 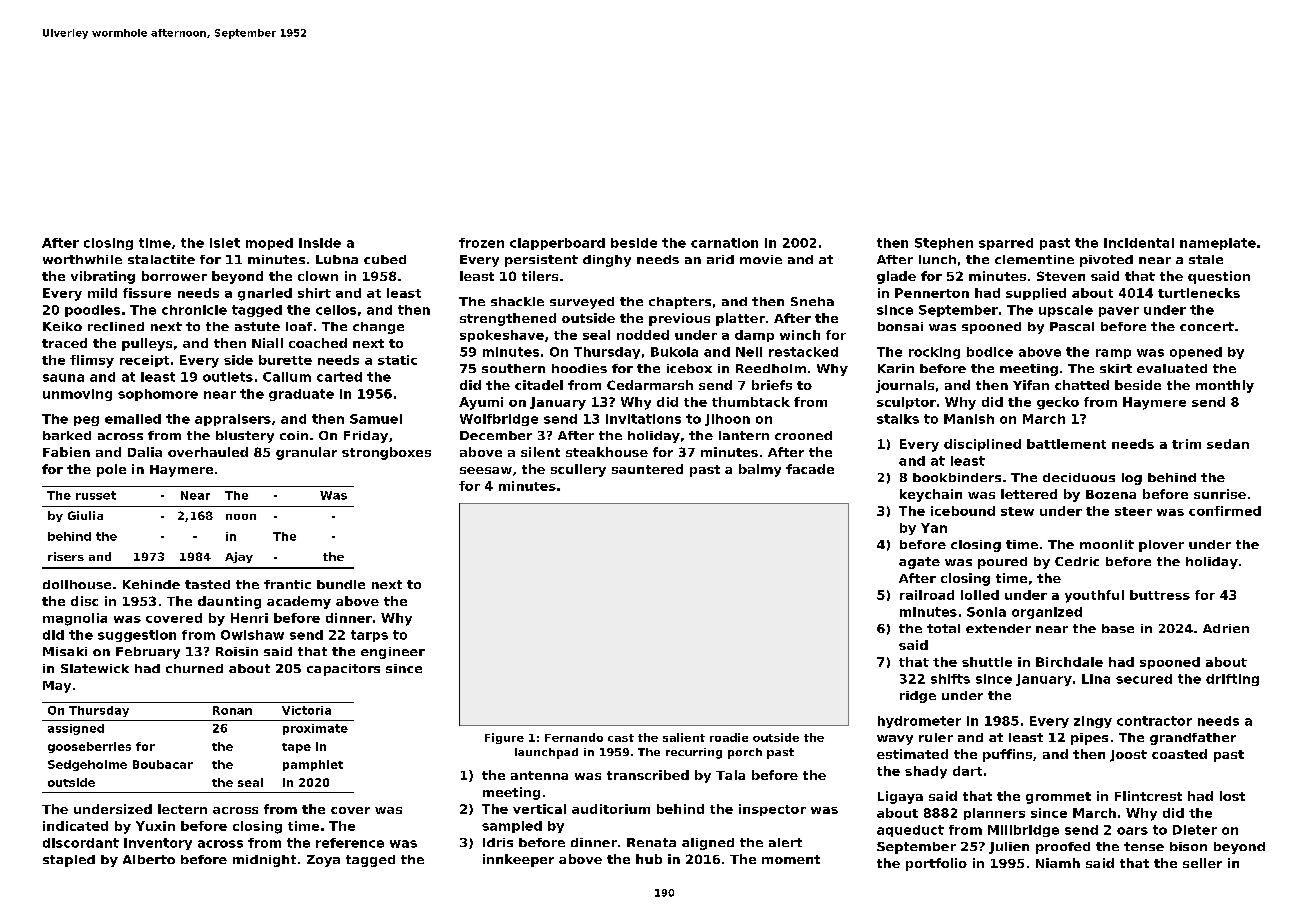 I want to click on inspector, so click(x=772, y=810).
